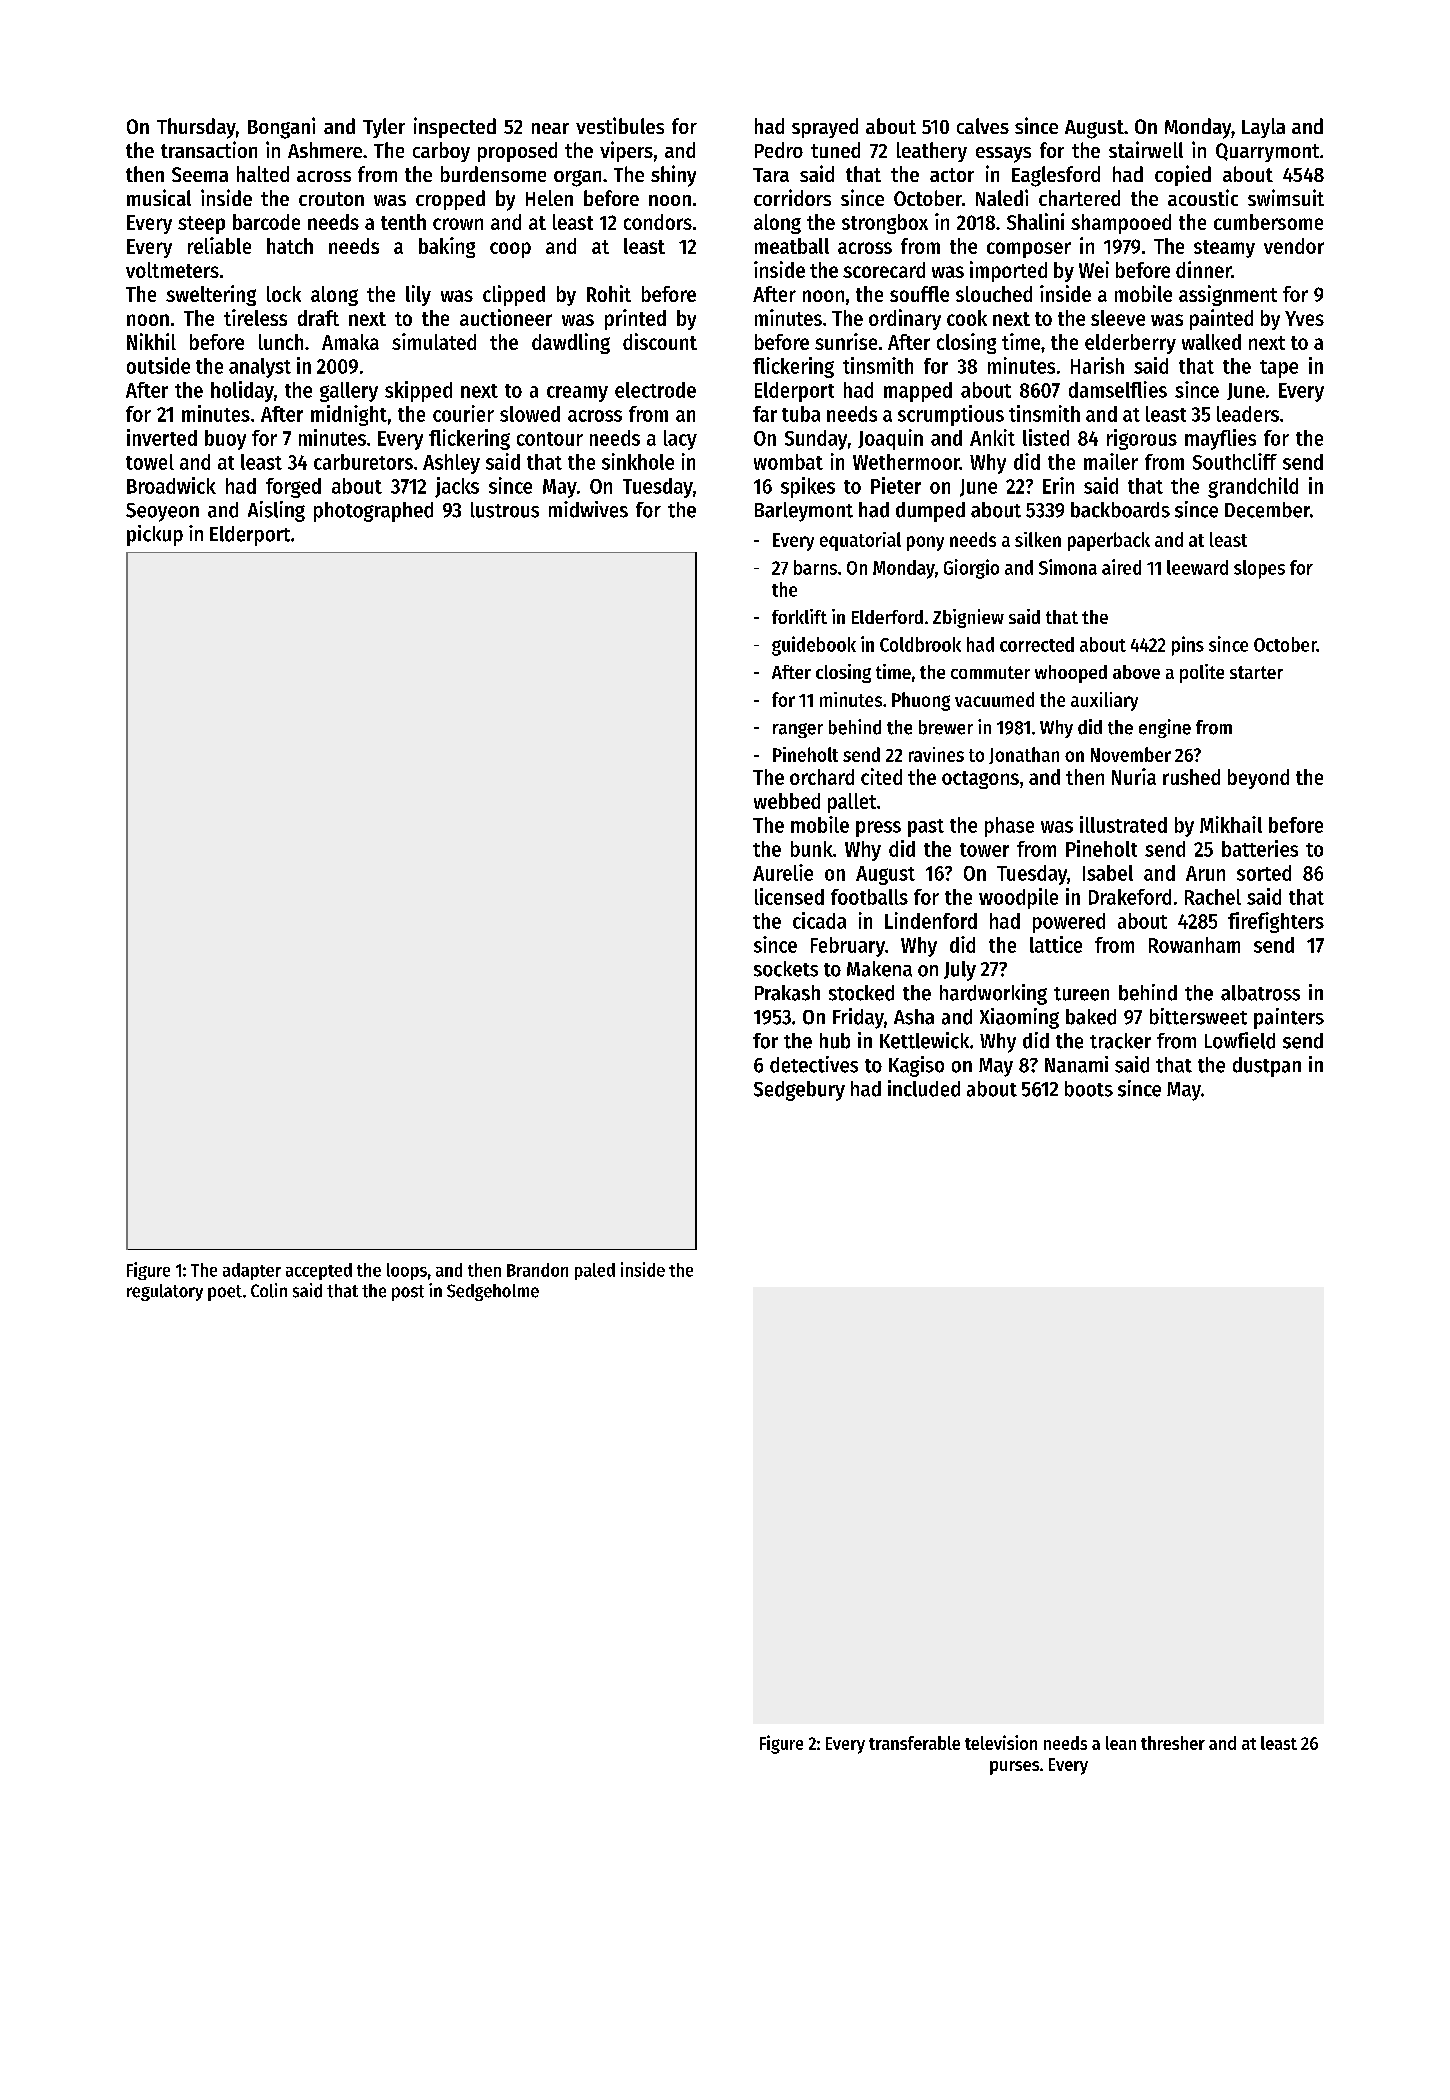  I want to click on strongbox, so click(885, 224).
